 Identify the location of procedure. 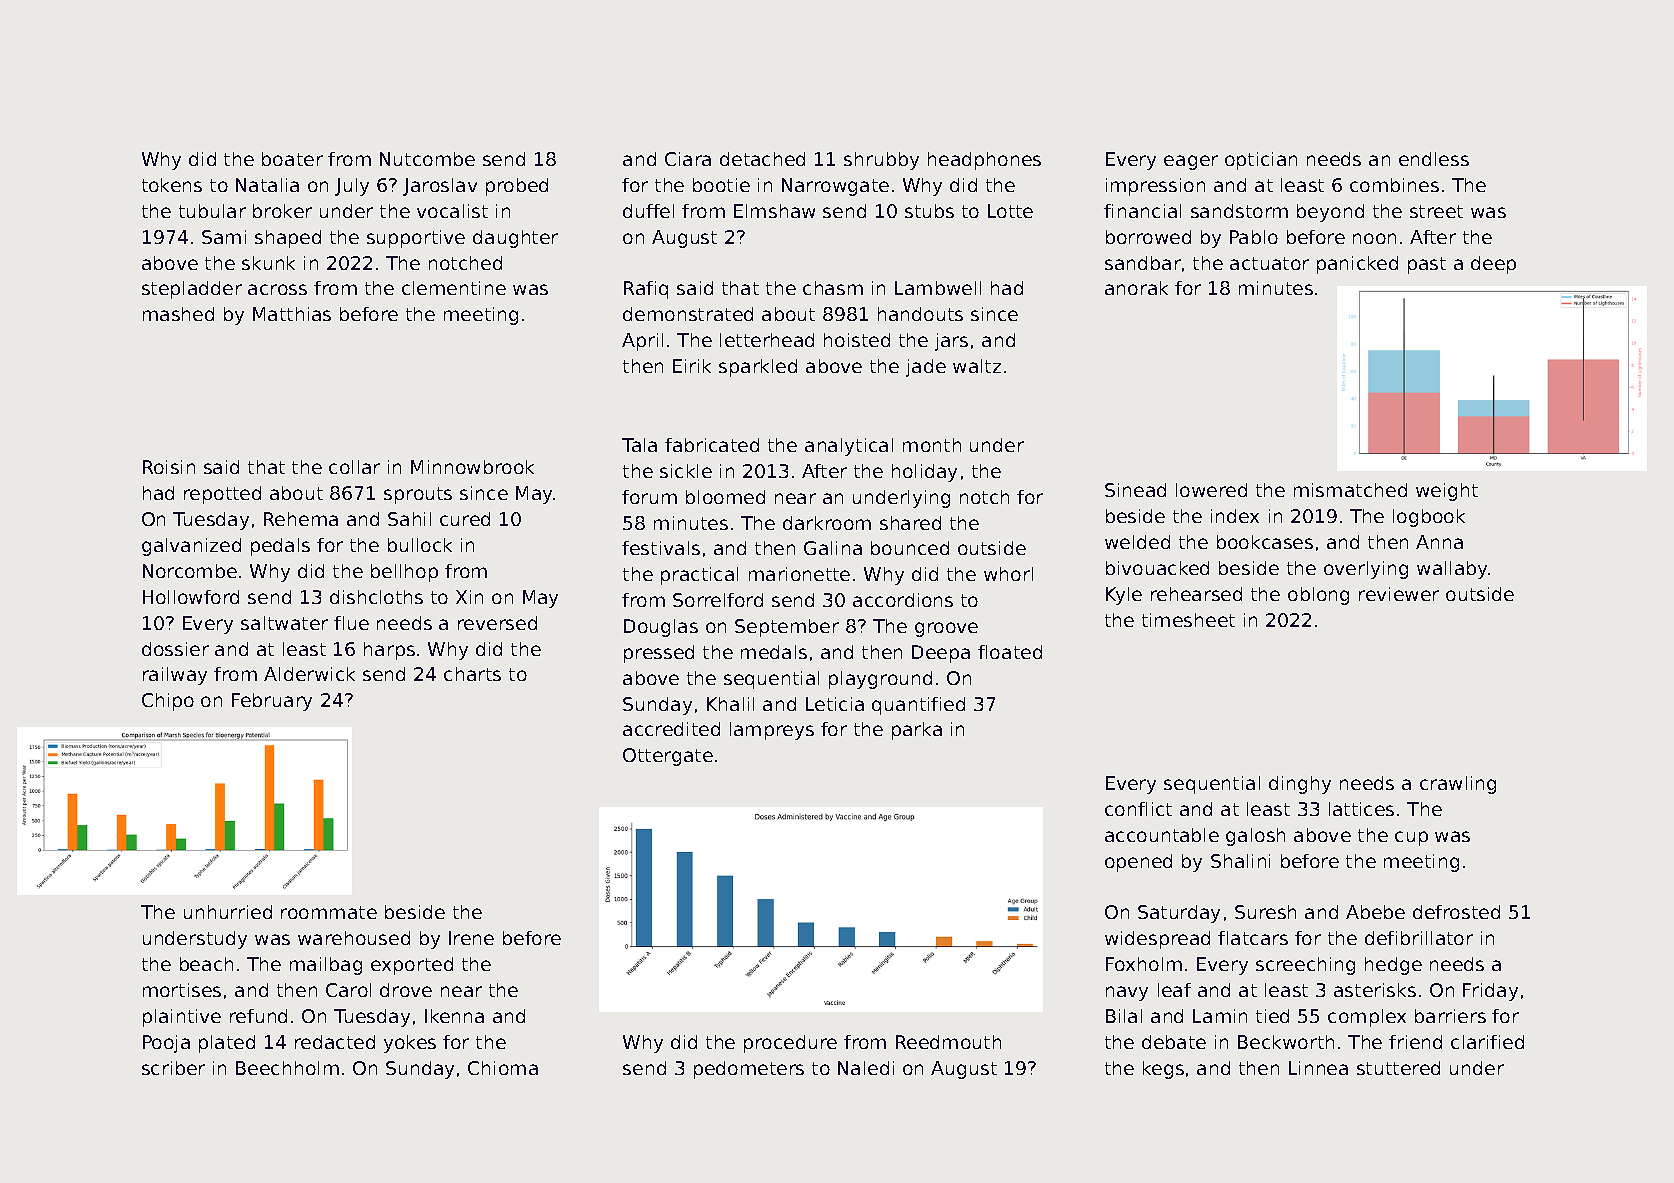
(790, 1044).
